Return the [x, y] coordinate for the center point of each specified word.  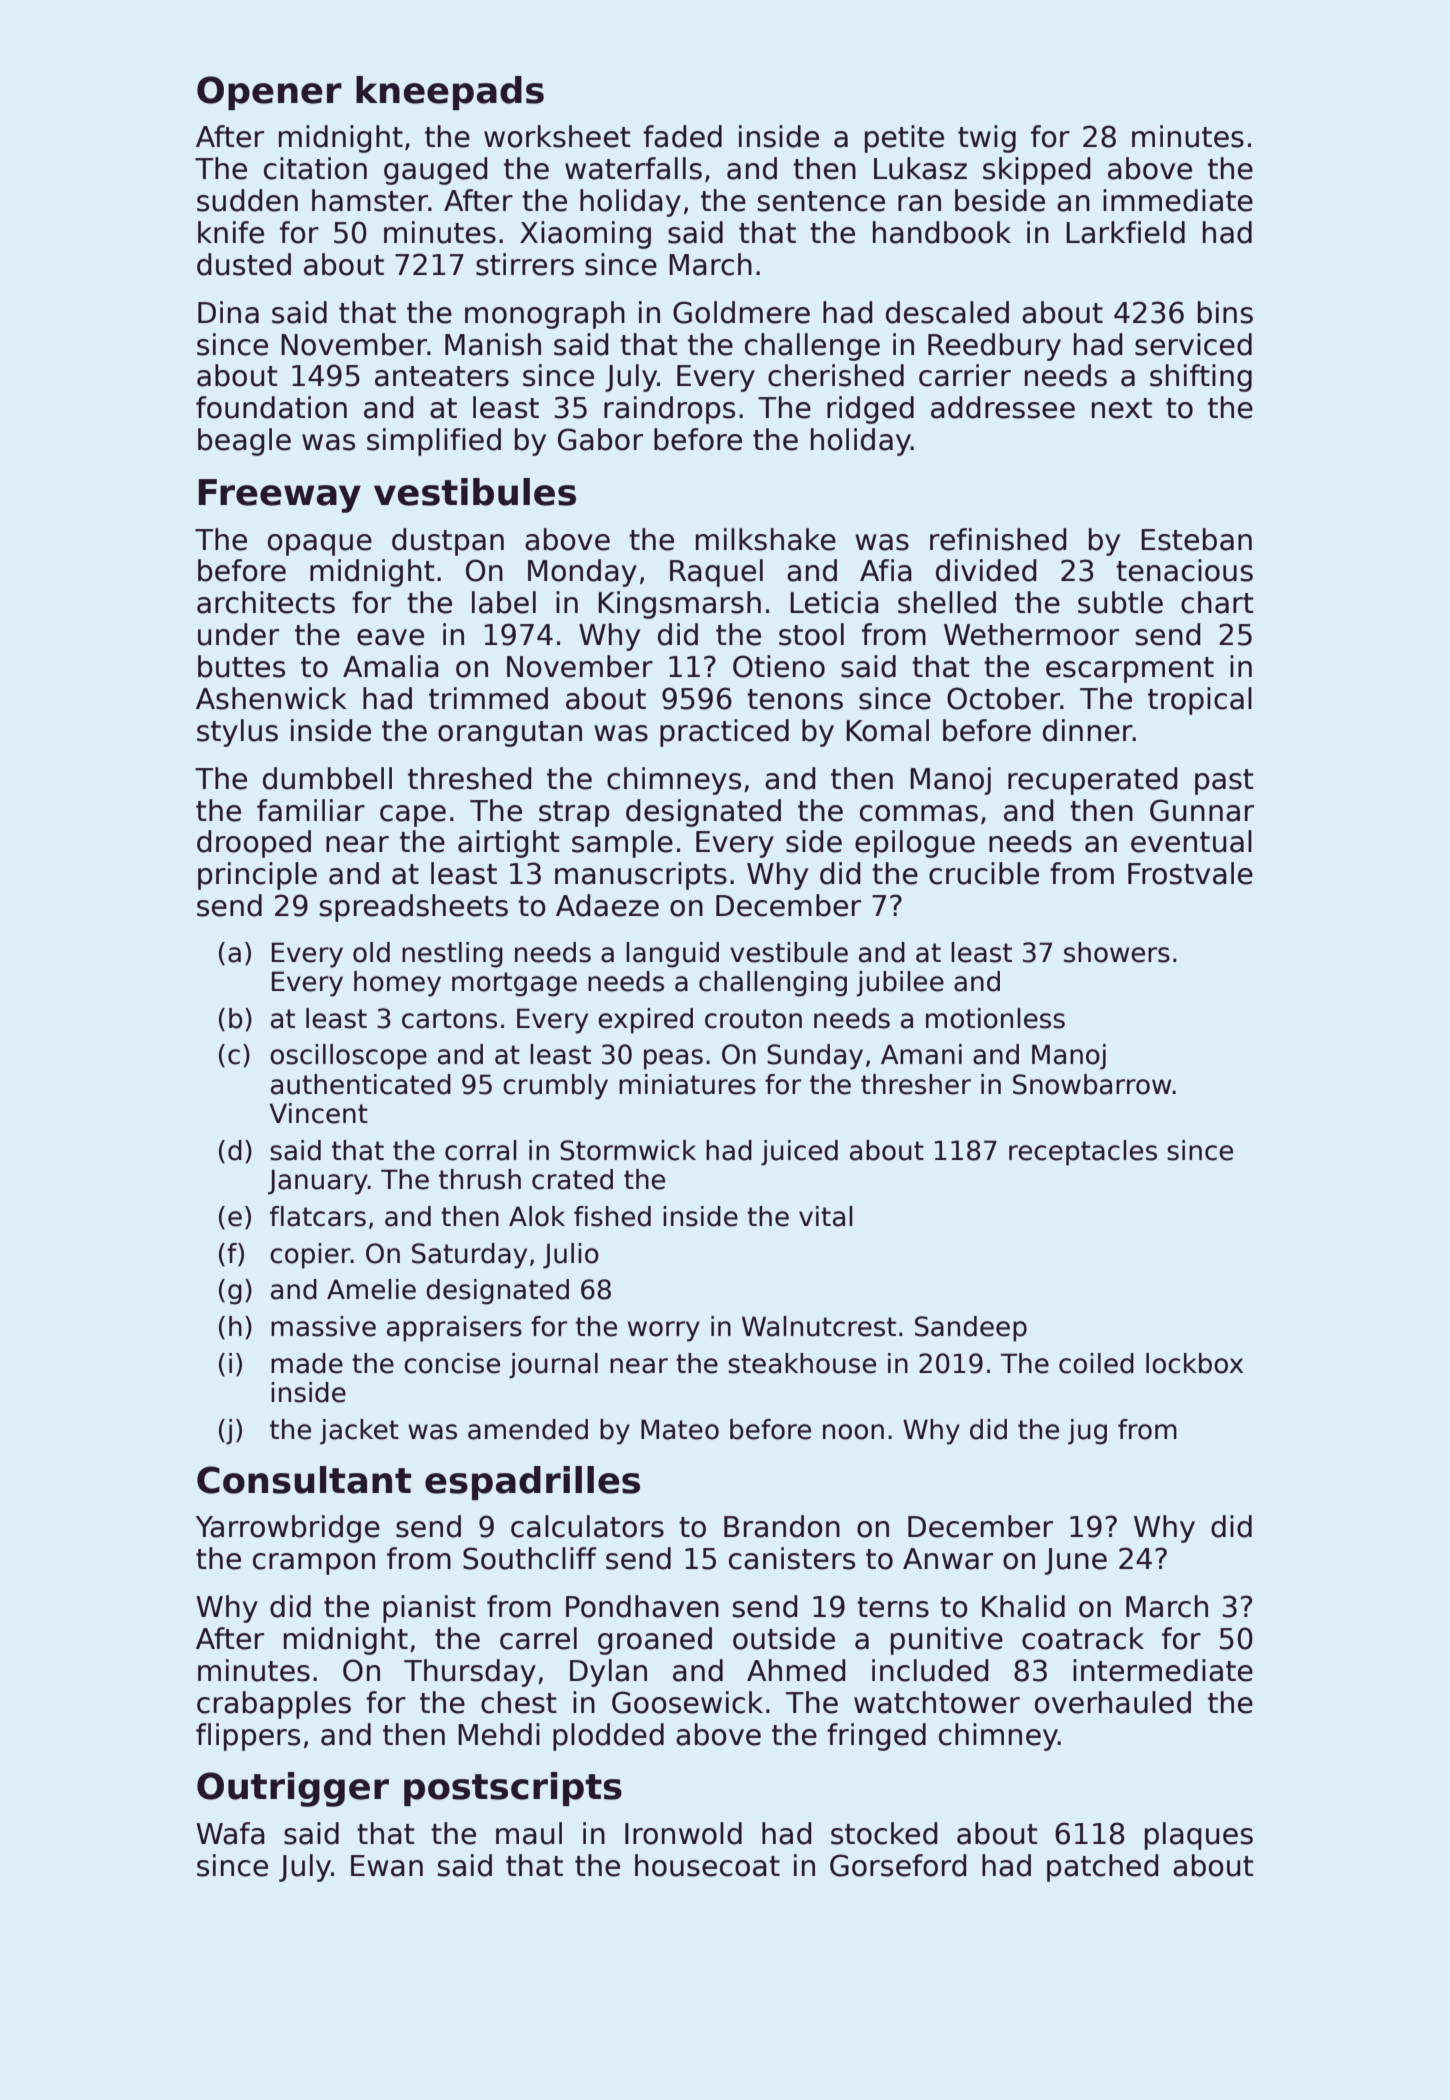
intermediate [1163, 1670]
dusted [244, 264]
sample [622, 844]
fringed [876, 1737]
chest [519, 1702]
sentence [821, 201]
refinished [998, 539]
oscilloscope [348, 1057]
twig [987, 139]
